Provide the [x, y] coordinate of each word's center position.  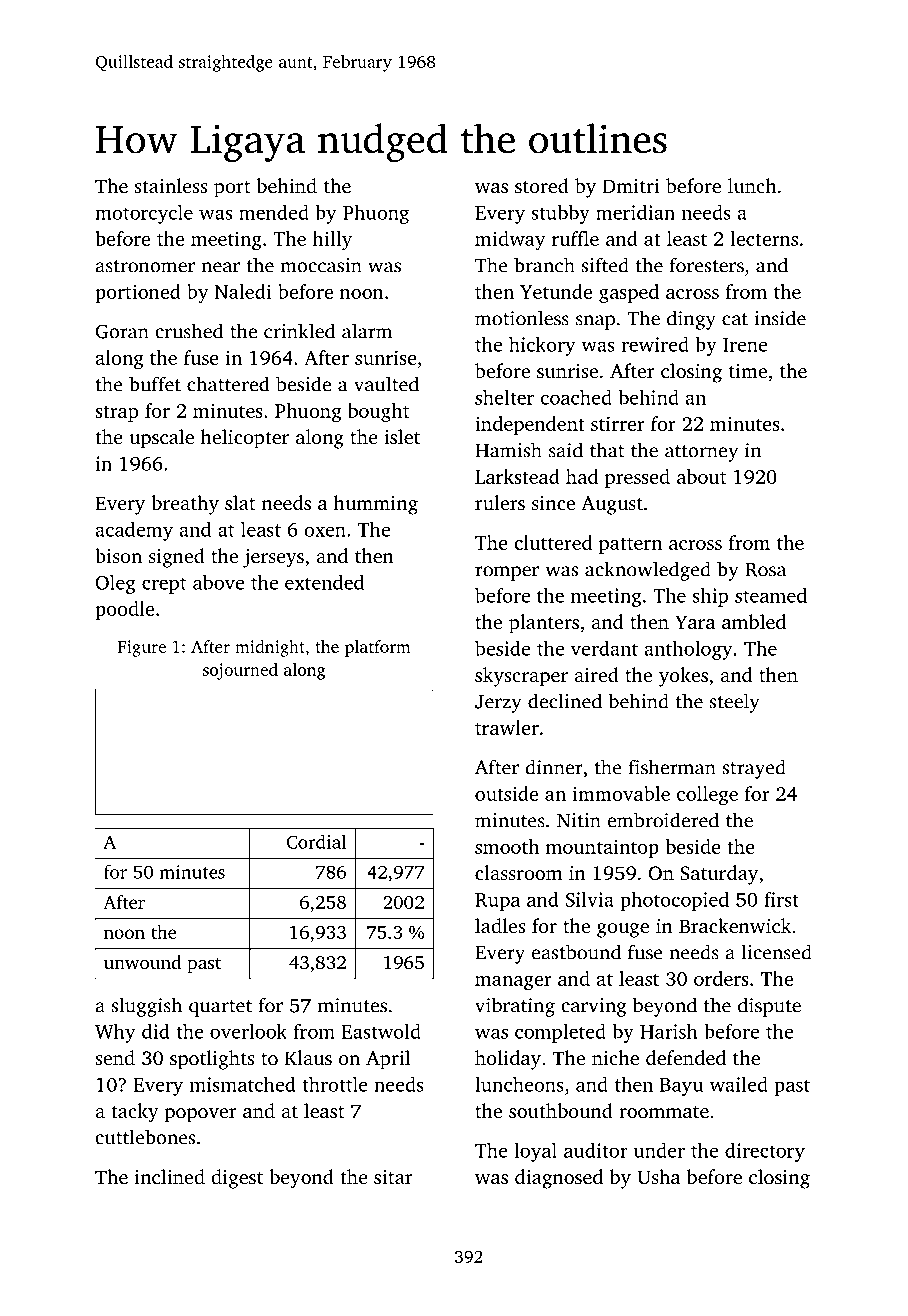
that [607, 450]
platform [378, 648]
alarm [367, 331]
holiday [508, 1060]
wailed [739, 1084]
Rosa [765, 570]
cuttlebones [145, 1137]
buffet [155, 384]
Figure [142, 648]
